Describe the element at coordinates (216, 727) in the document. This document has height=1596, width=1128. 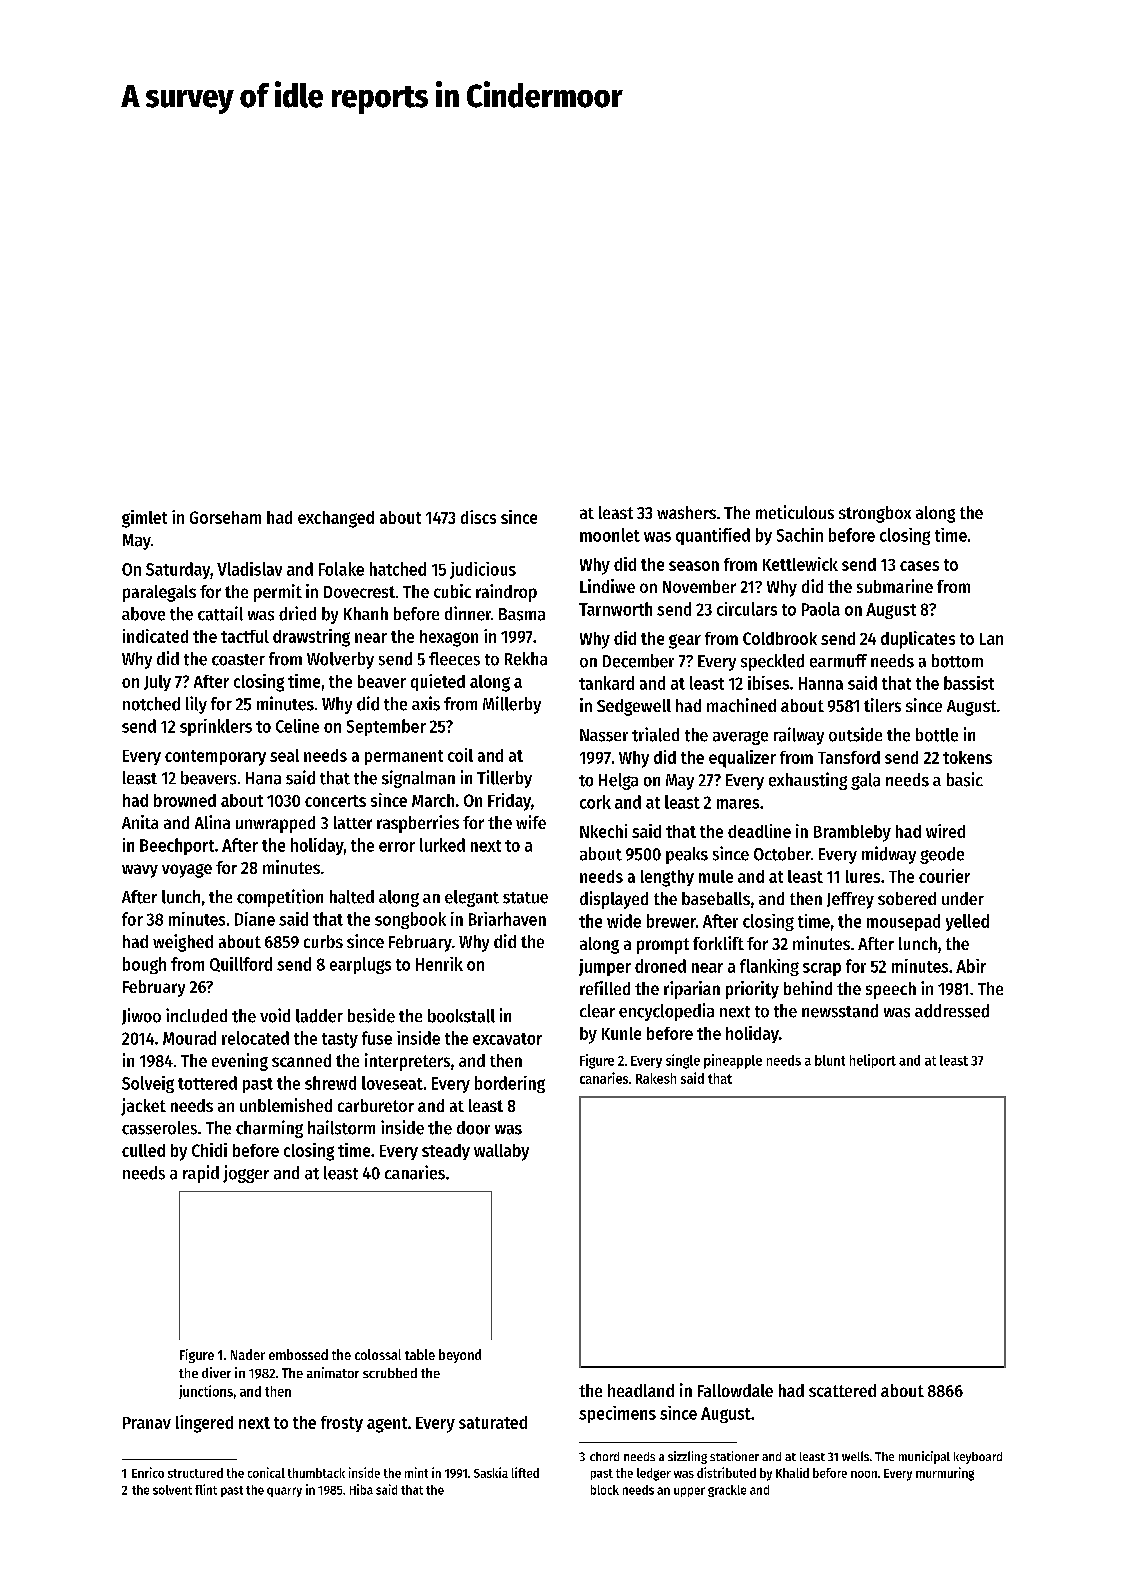
I see `sprinklers` at that location.
